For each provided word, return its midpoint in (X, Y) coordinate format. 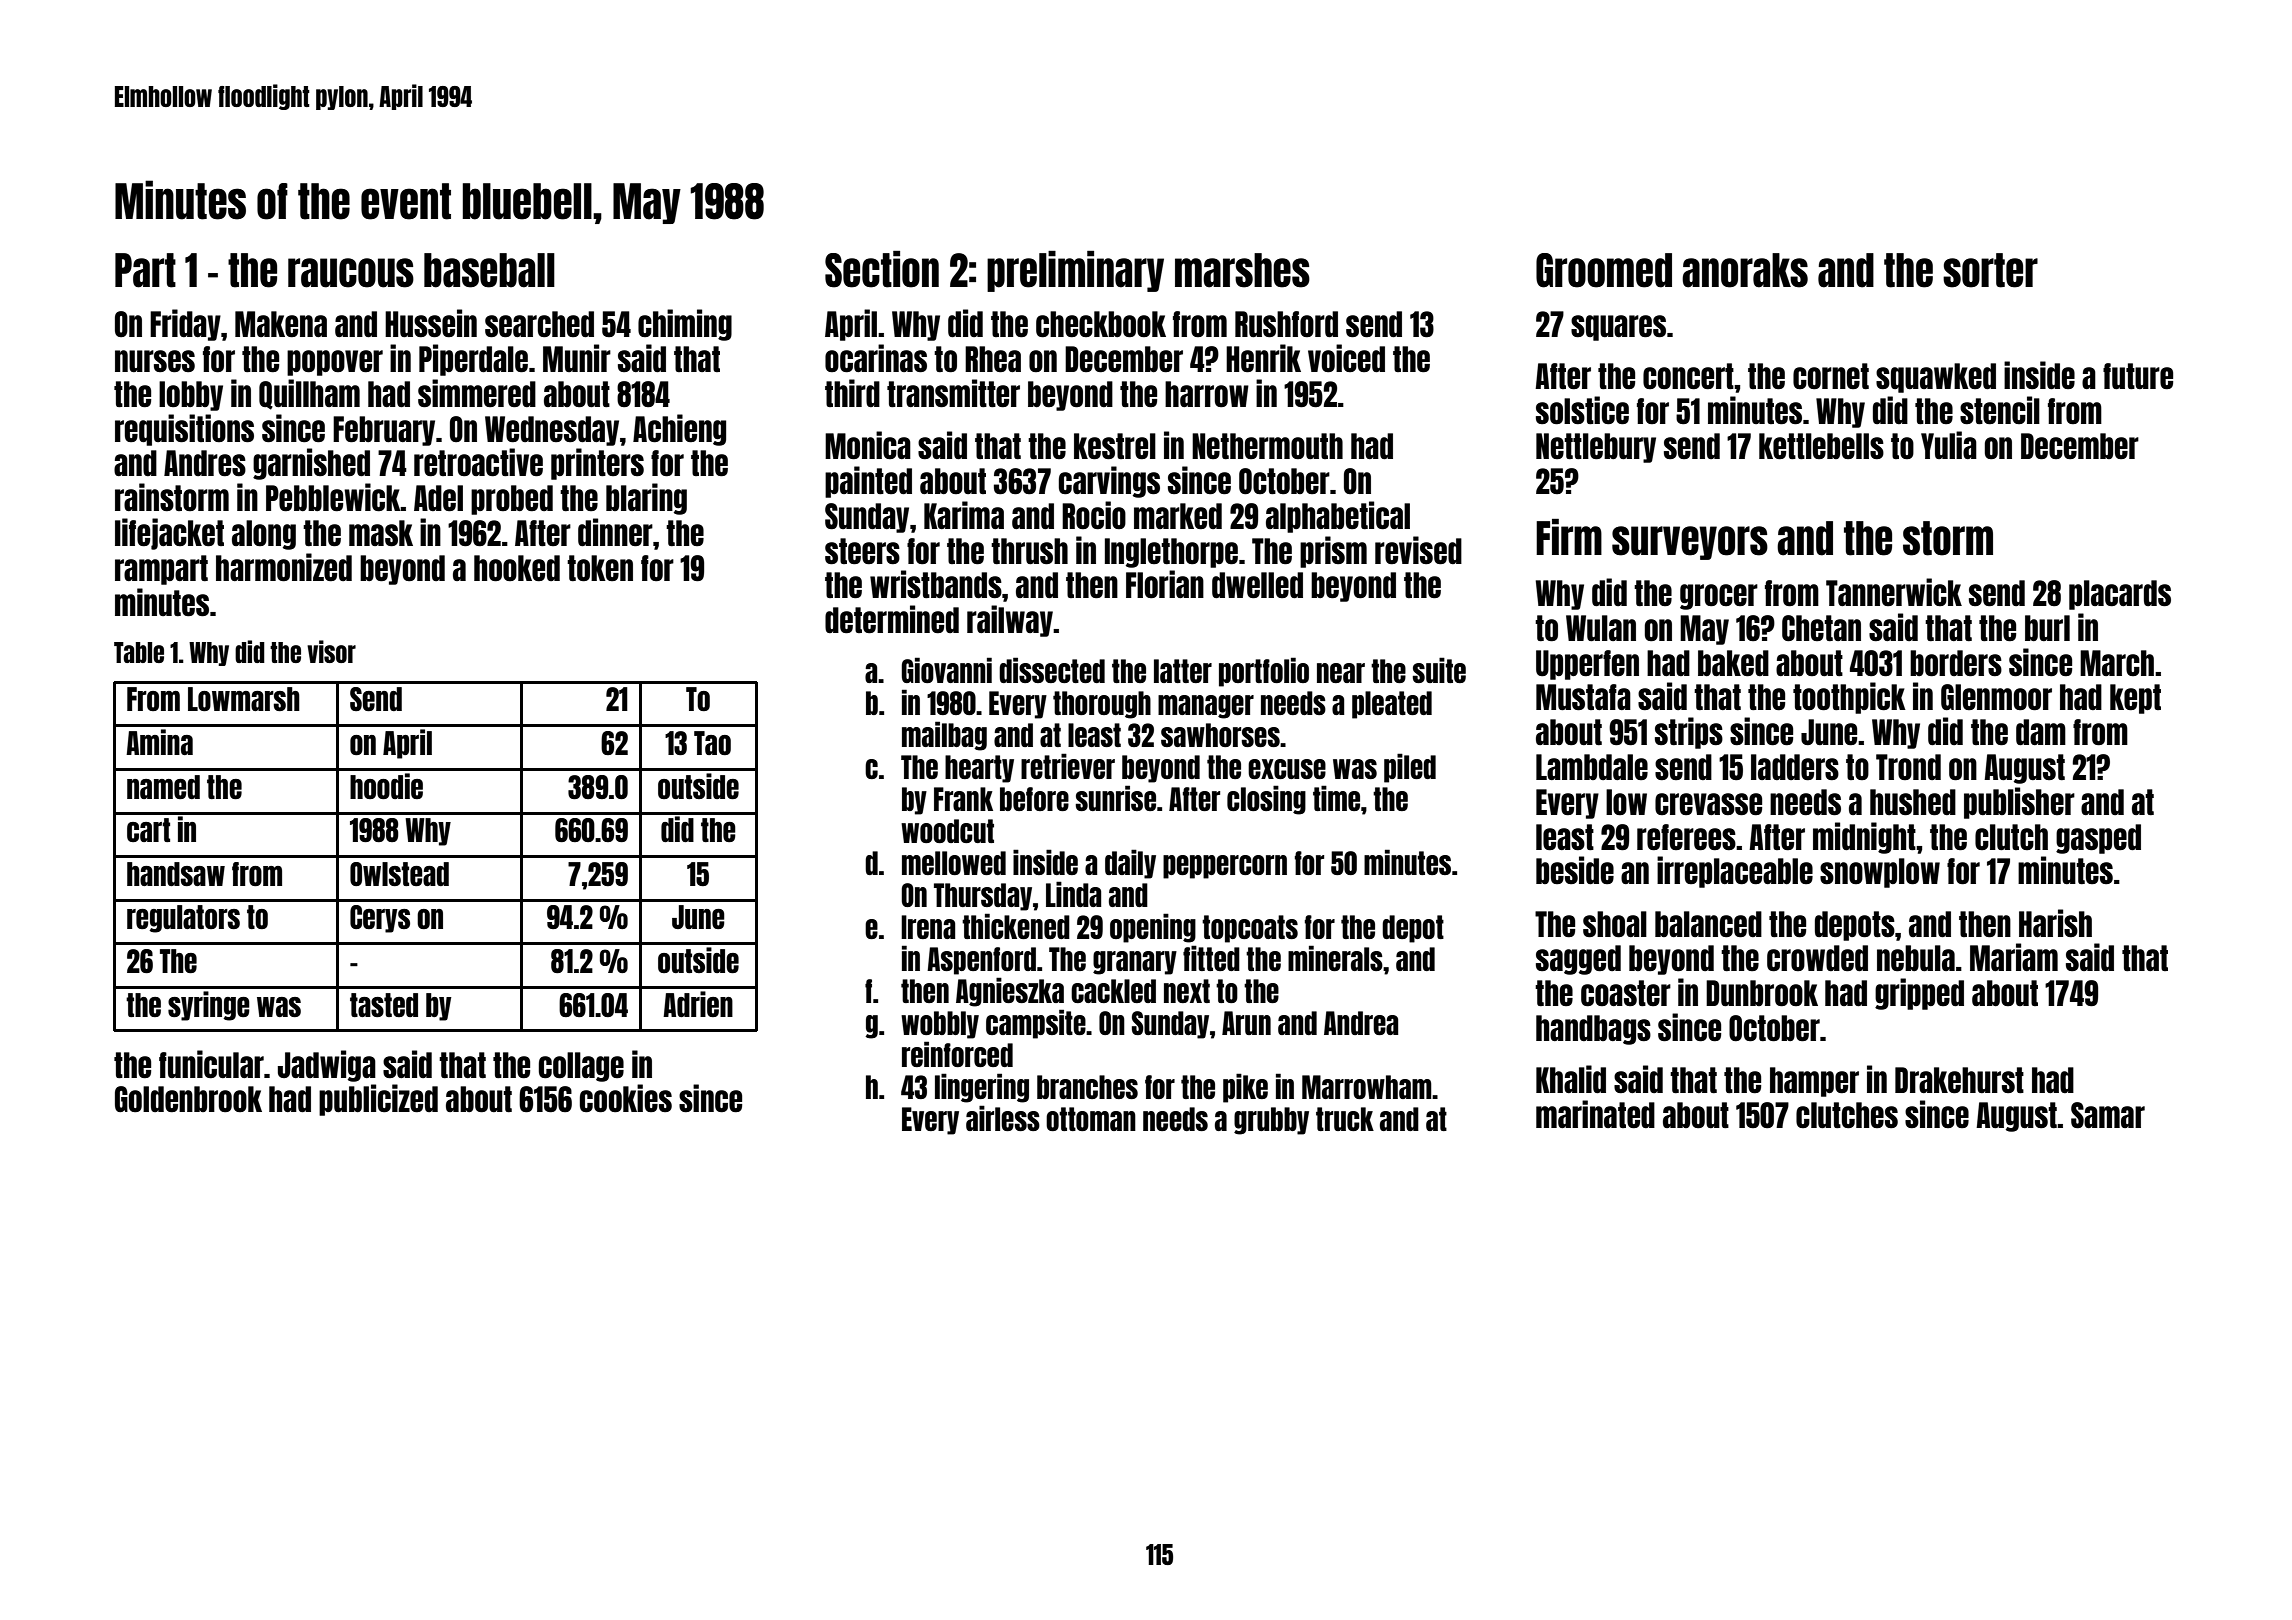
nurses (155, 361)
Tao (712, 743)
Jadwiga (327, 1066)
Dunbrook (1762, 993)
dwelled (1257, 585)
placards (2120, 595)
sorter (1990, 270)
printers (597, 464)
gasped (2098, 839)
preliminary (1075, 271)
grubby (1271, 1121)
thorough (1102, 705)
